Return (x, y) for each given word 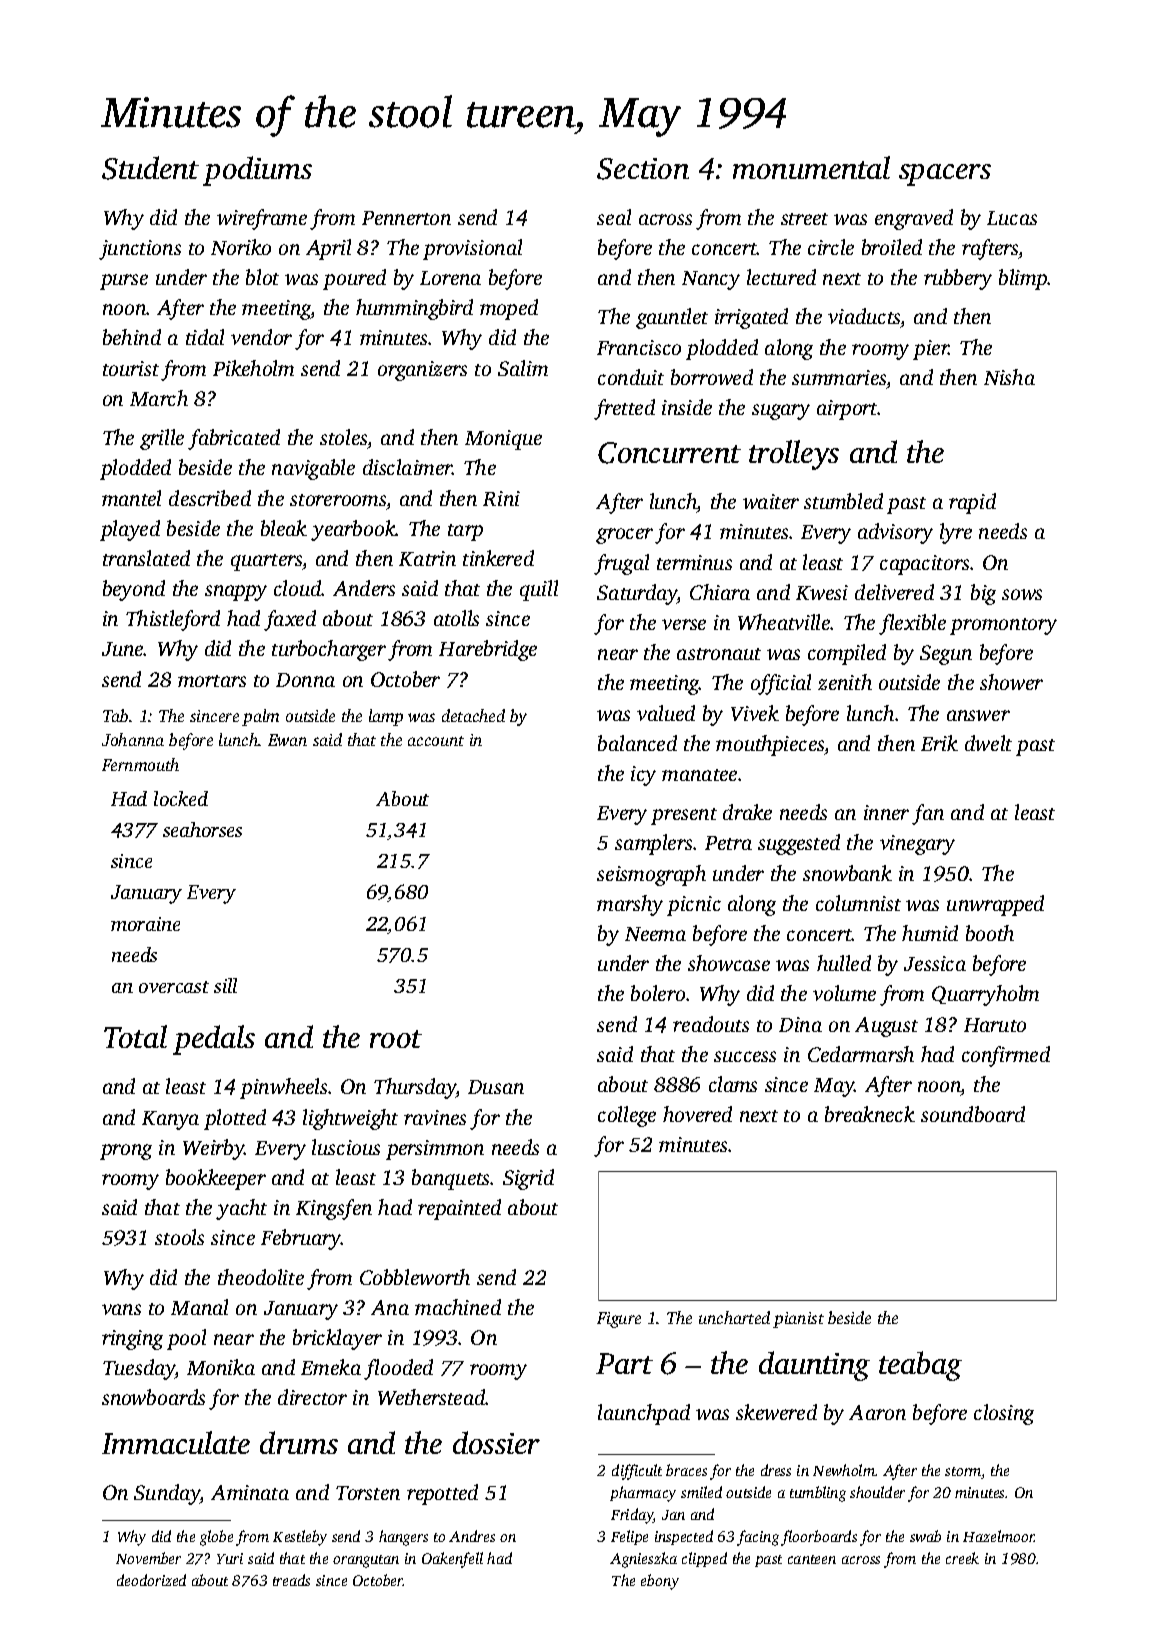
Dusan (496, 1087)
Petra (728, 843)
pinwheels (284, 1088)
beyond (134, 590)
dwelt (988, 743)
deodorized (151, 1580)
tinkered (498, 558)
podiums (257, 171)
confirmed (1006, 1056)
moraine (145, 924)
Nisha (1009, 377)
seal (614, 217)
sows (1022, 594)
